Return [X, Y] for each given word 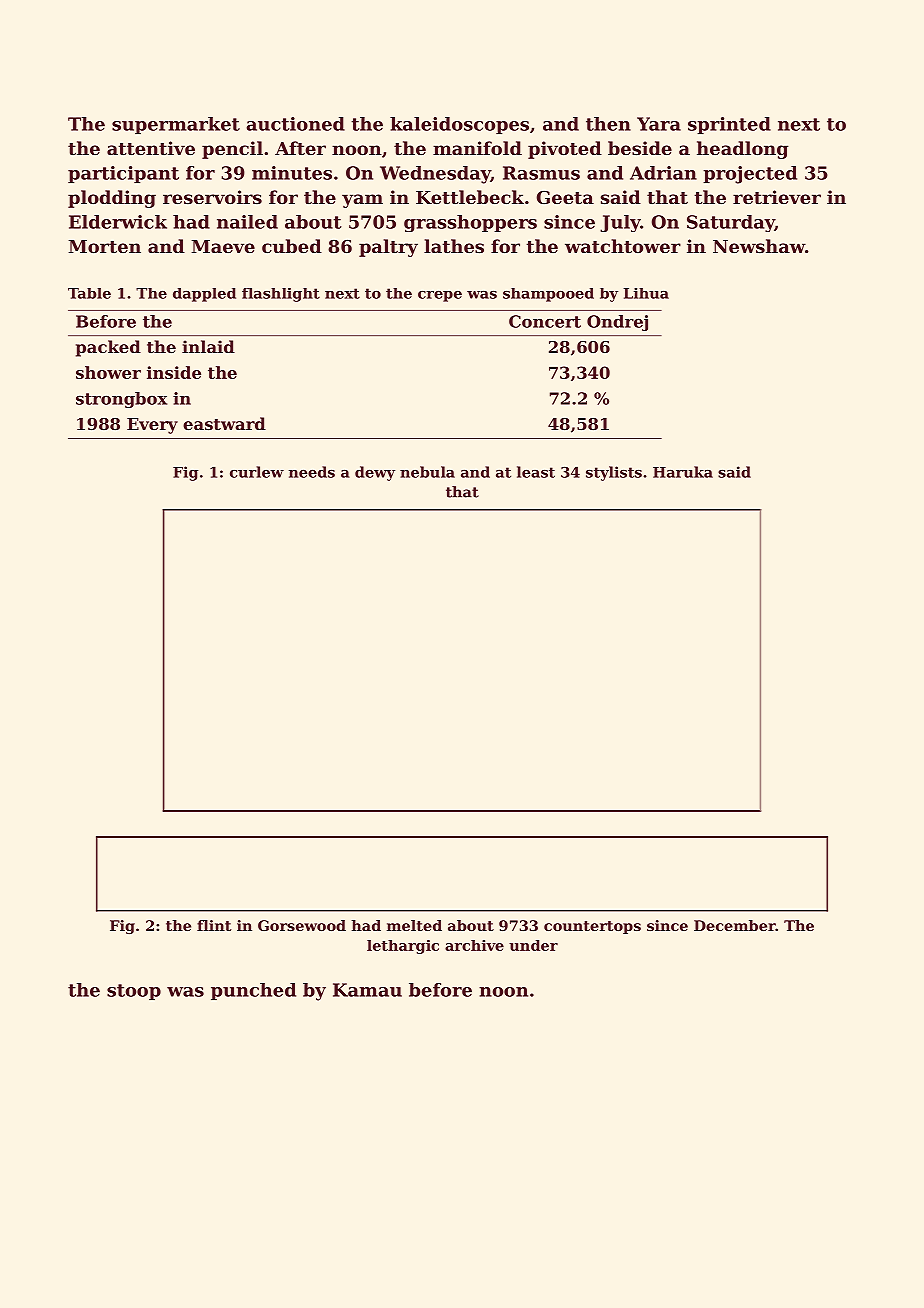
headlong [742, 150]
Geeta [565, 197]
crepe [440, 296]
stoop [134, 992]
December [735, 925]
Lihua [646, 293]
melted [414, 925]
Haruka [683, 472]
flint [214, 925]
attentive [151, 148]
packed [108, 348]
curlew [257, 472]
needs [312, 472]
